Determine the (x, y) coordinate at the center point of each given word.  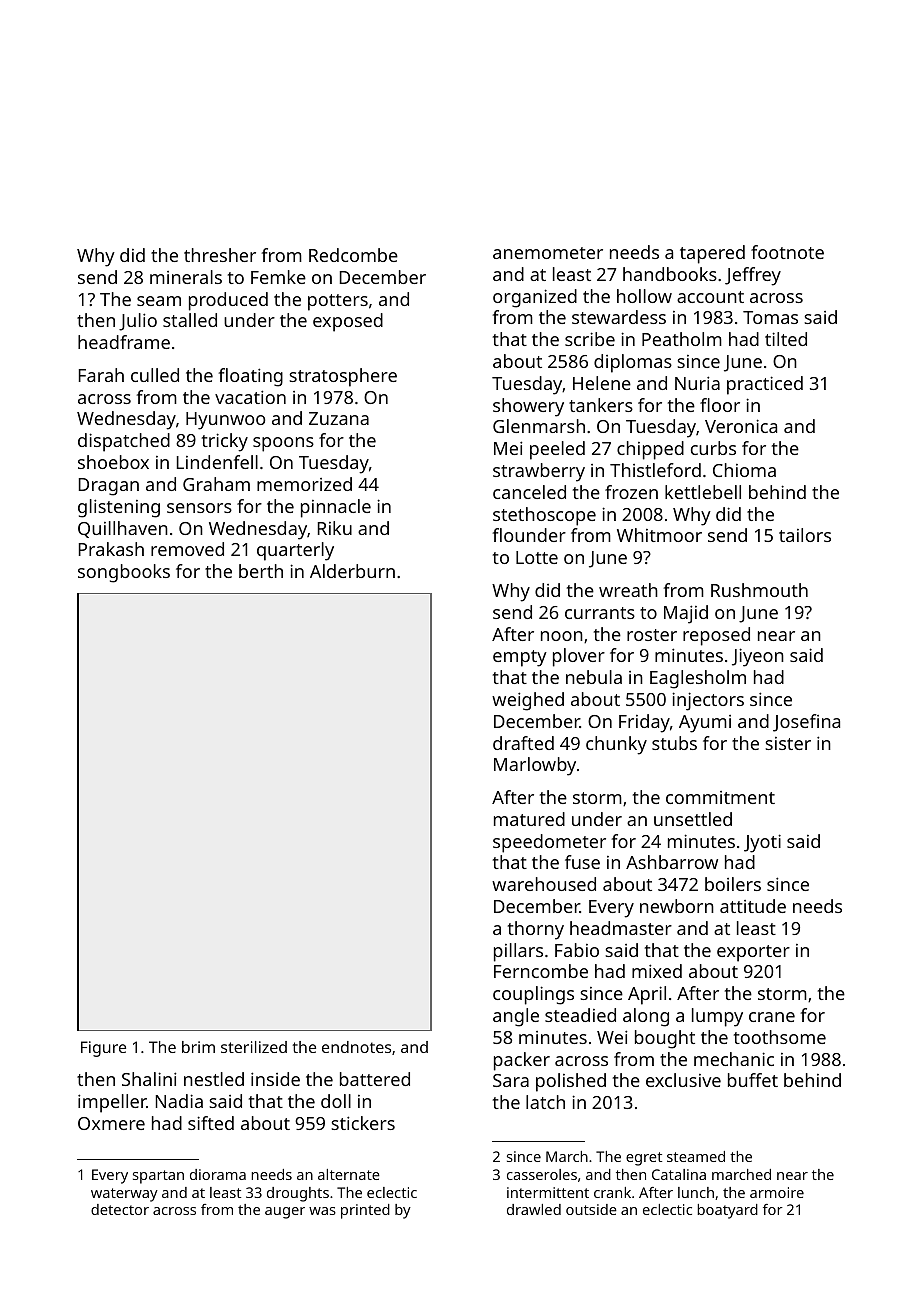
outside (591, 1209)
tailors (805, 535)
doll (336, 1101)
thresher (220, 255)
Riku (335, 528)
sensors (199, 508)
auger (285, 1213)
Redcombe (353, 255)
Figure (103, 1049)
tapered (712, 254)
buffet (753, 1080)
